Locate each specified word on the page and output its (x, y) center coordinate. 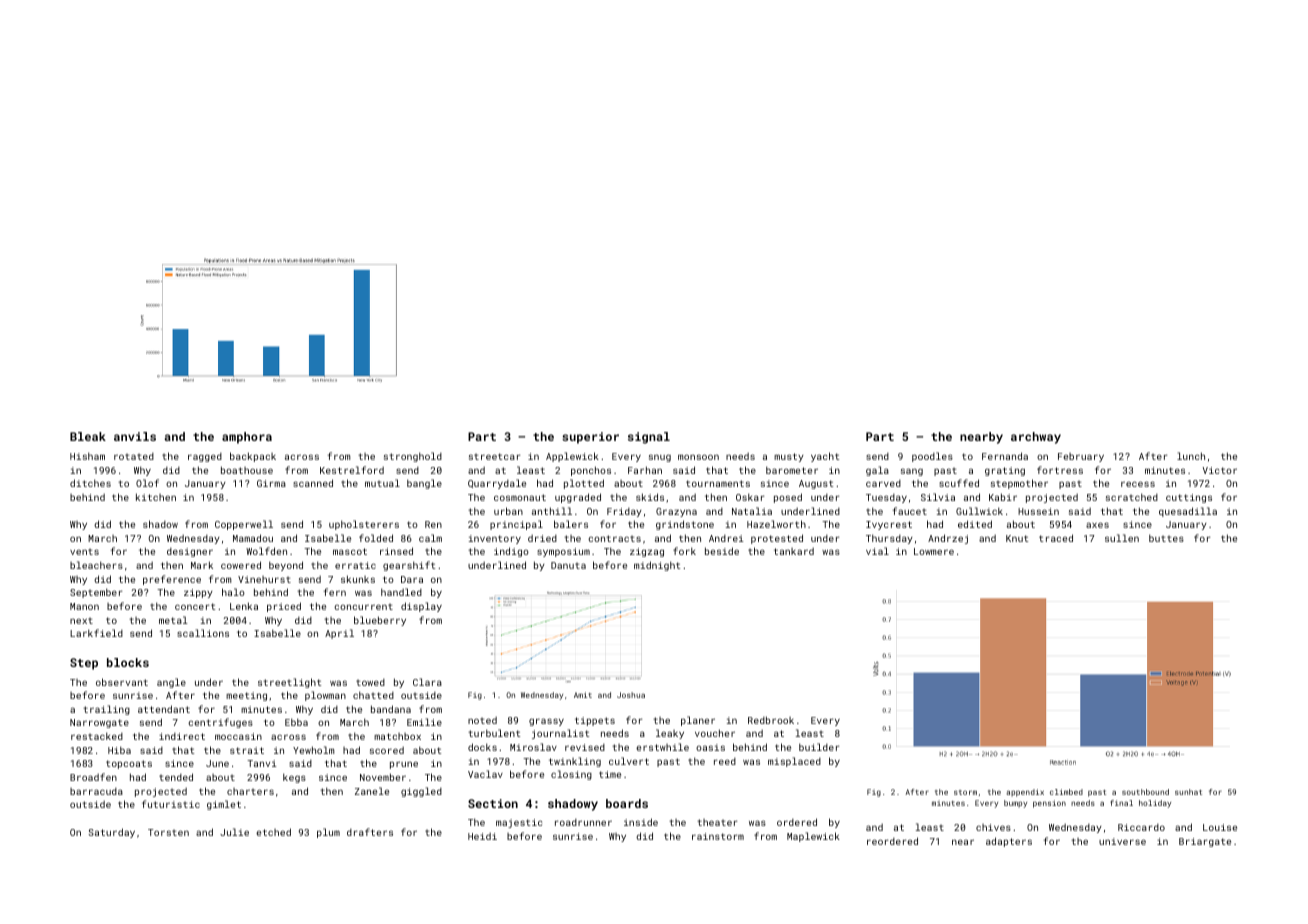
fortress (1060, 470)
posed (788, 498)
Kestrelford (352, 470)
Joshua (631, 695)
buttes (1166, 538)
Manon (84, 606)
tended (176, 777)
